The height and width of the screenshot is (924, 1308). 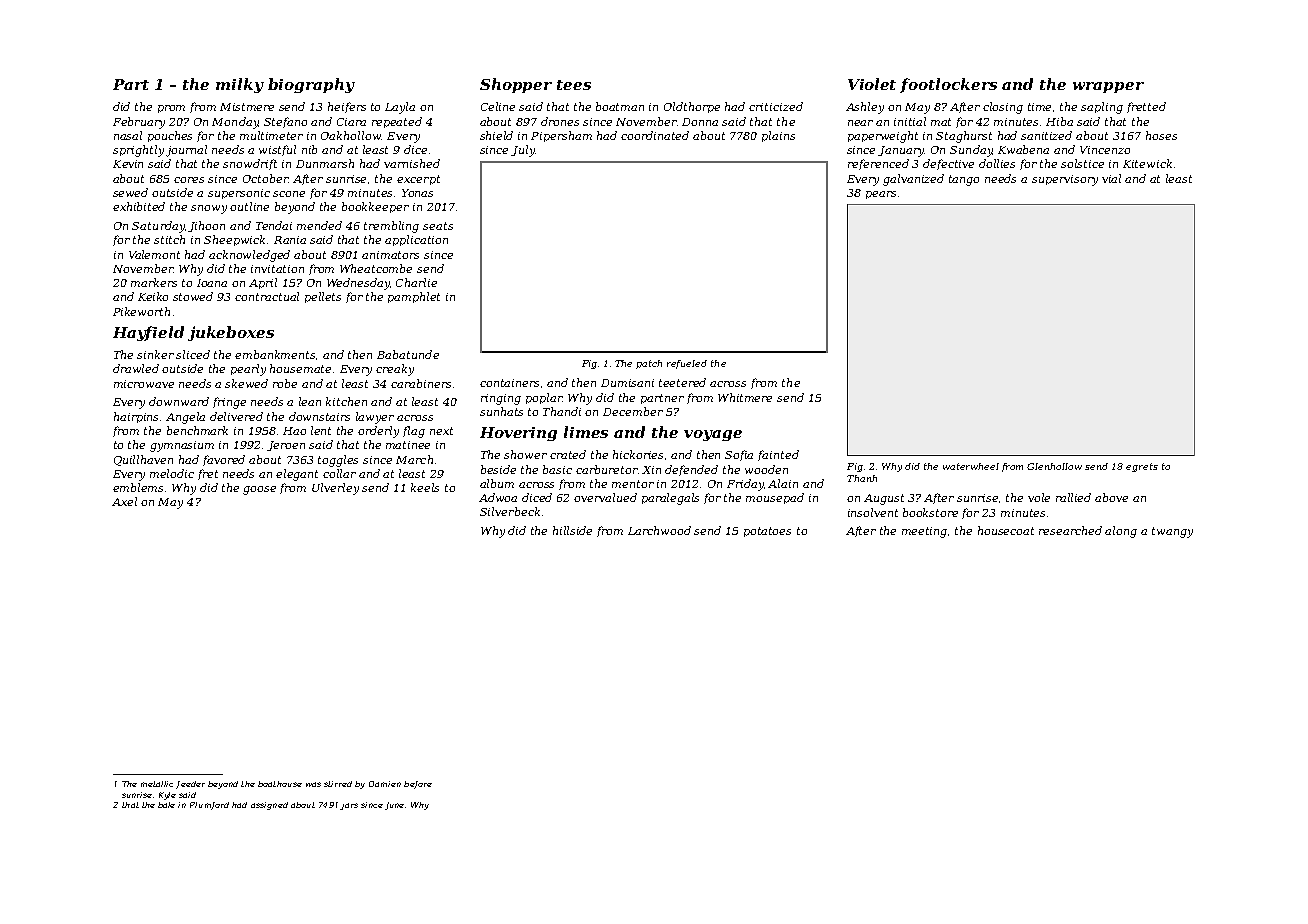 I want to click on Jihoon, so click(x=206, y=226).
